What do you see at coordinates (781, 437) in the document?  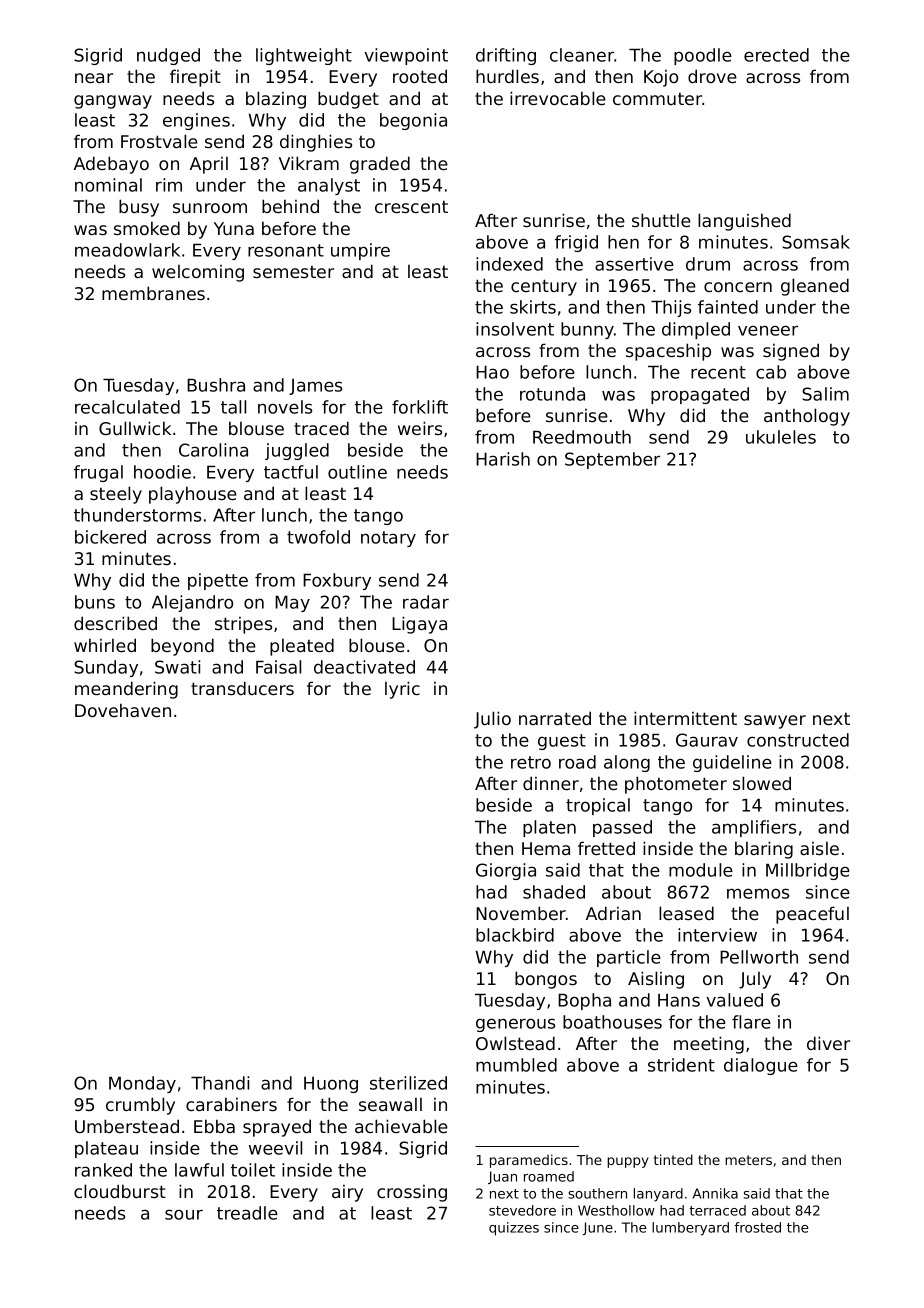 I see `ukuleles` at bounding box center [781, 437].
